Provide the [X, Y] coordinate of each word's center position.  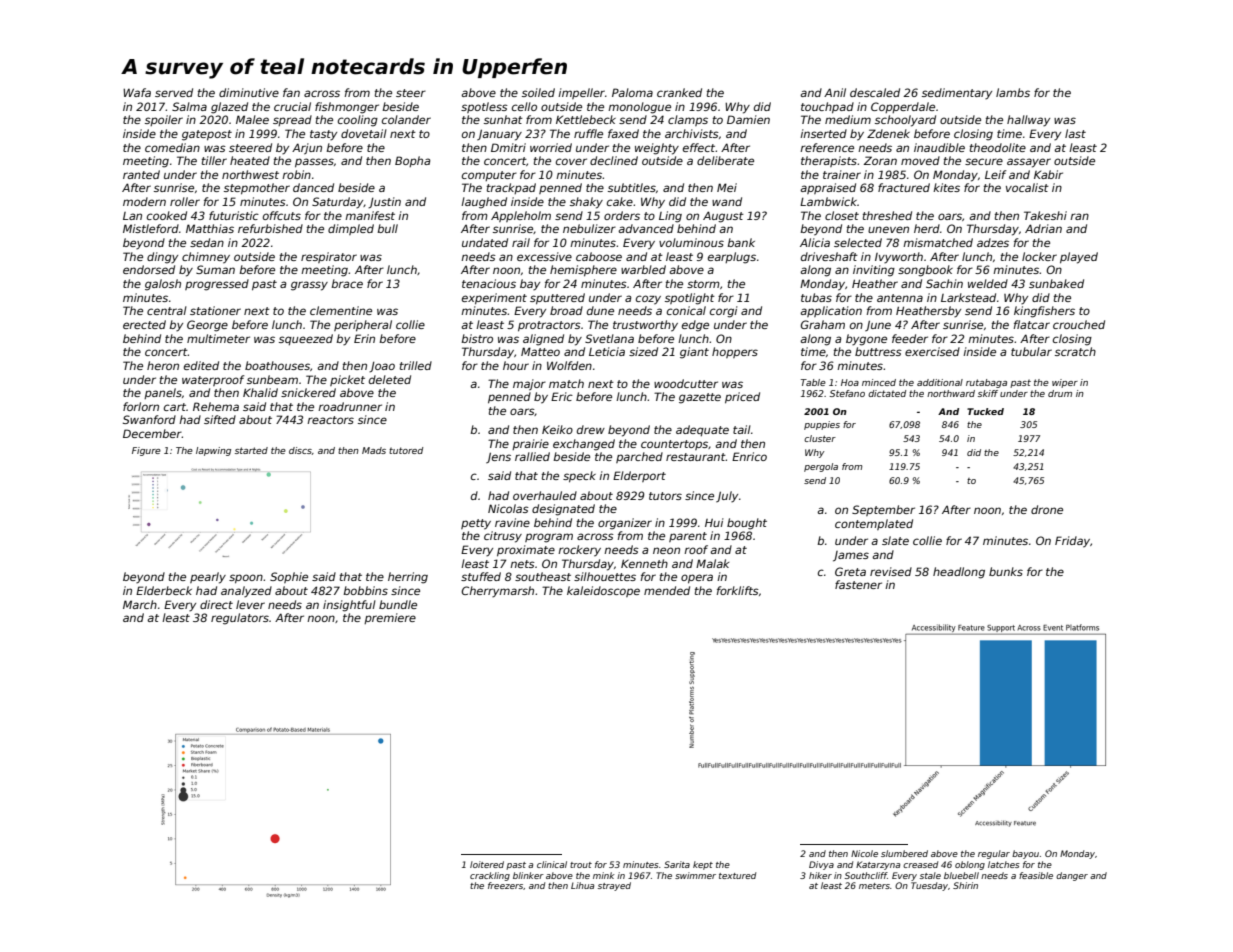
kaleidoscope [603, 591]
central [167, 310]
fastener [858, 584]
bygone [866, 340]
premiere [390, 618]
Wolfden [569, 365]
